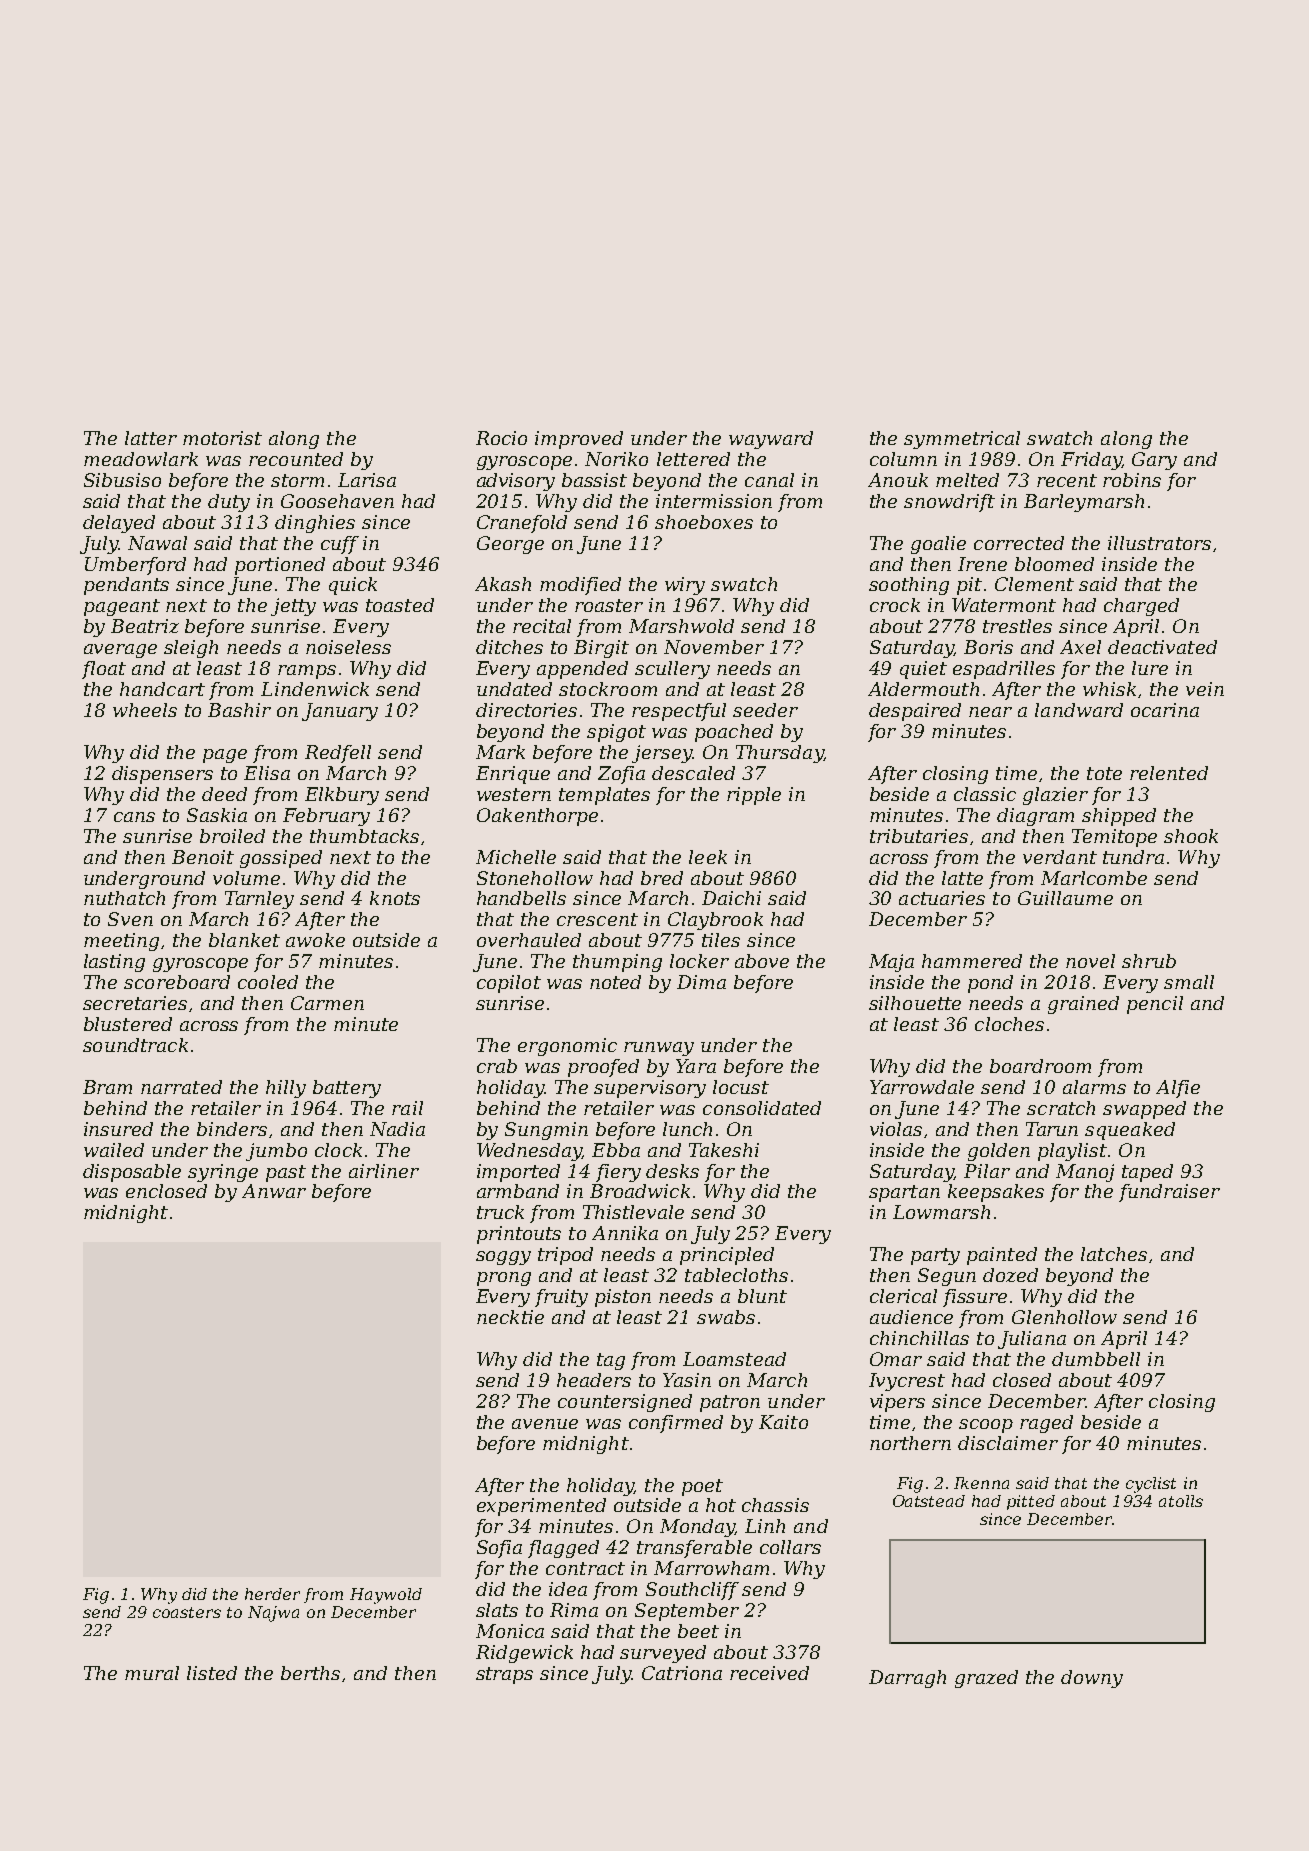 This document has width=1309, height=1851. I want to click on avenue, so click(545, 1424).
